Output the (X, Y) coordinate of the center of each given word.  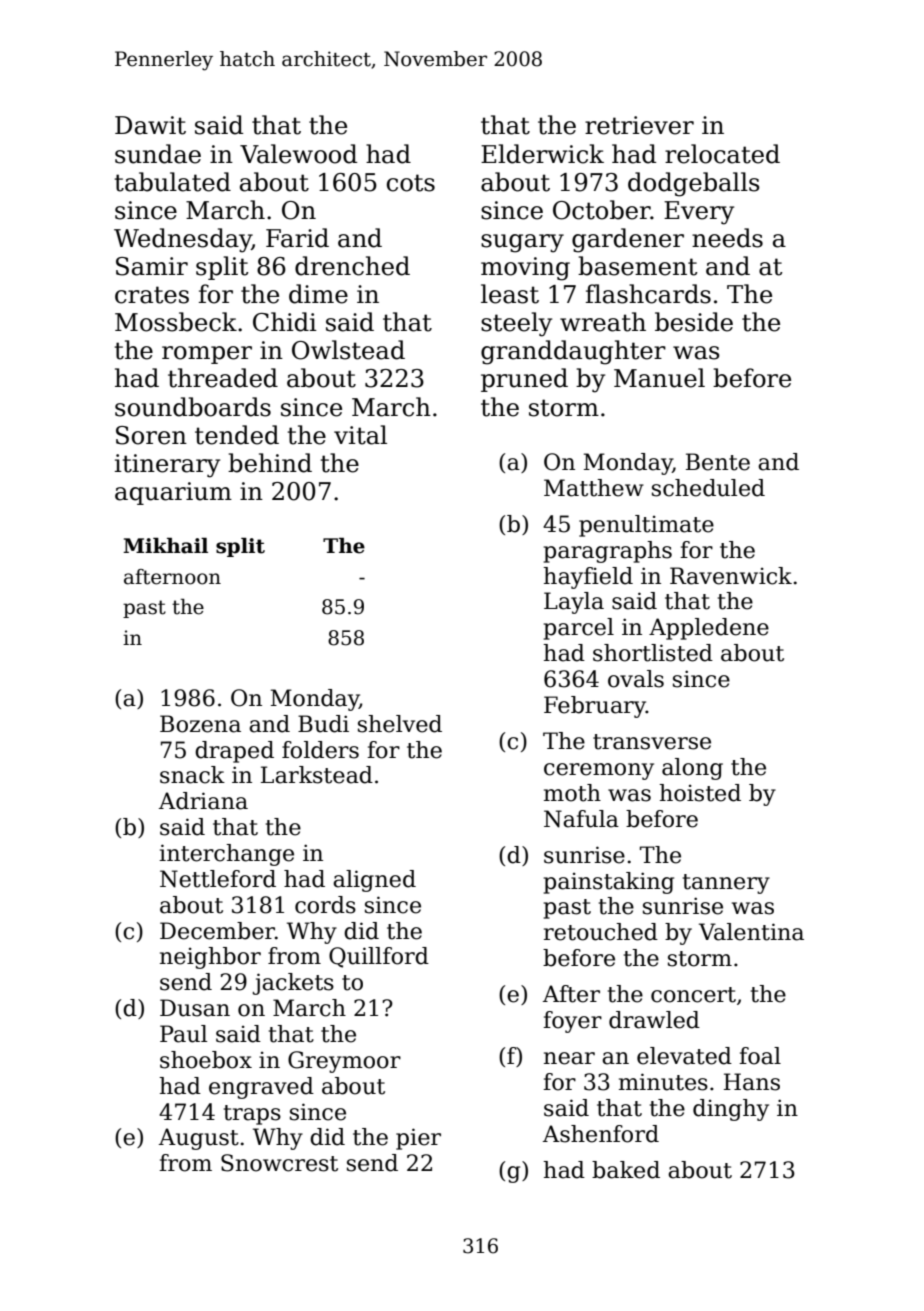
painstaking (609, 883)
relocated (722, 154)
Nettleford (218, 879)
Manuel (659, 378)
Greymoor (344, 1062)
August (199, 1139)
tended (237, 435)
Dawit (150, 125)
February (595, 707)
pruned (524, 380)
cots (411, 183)
